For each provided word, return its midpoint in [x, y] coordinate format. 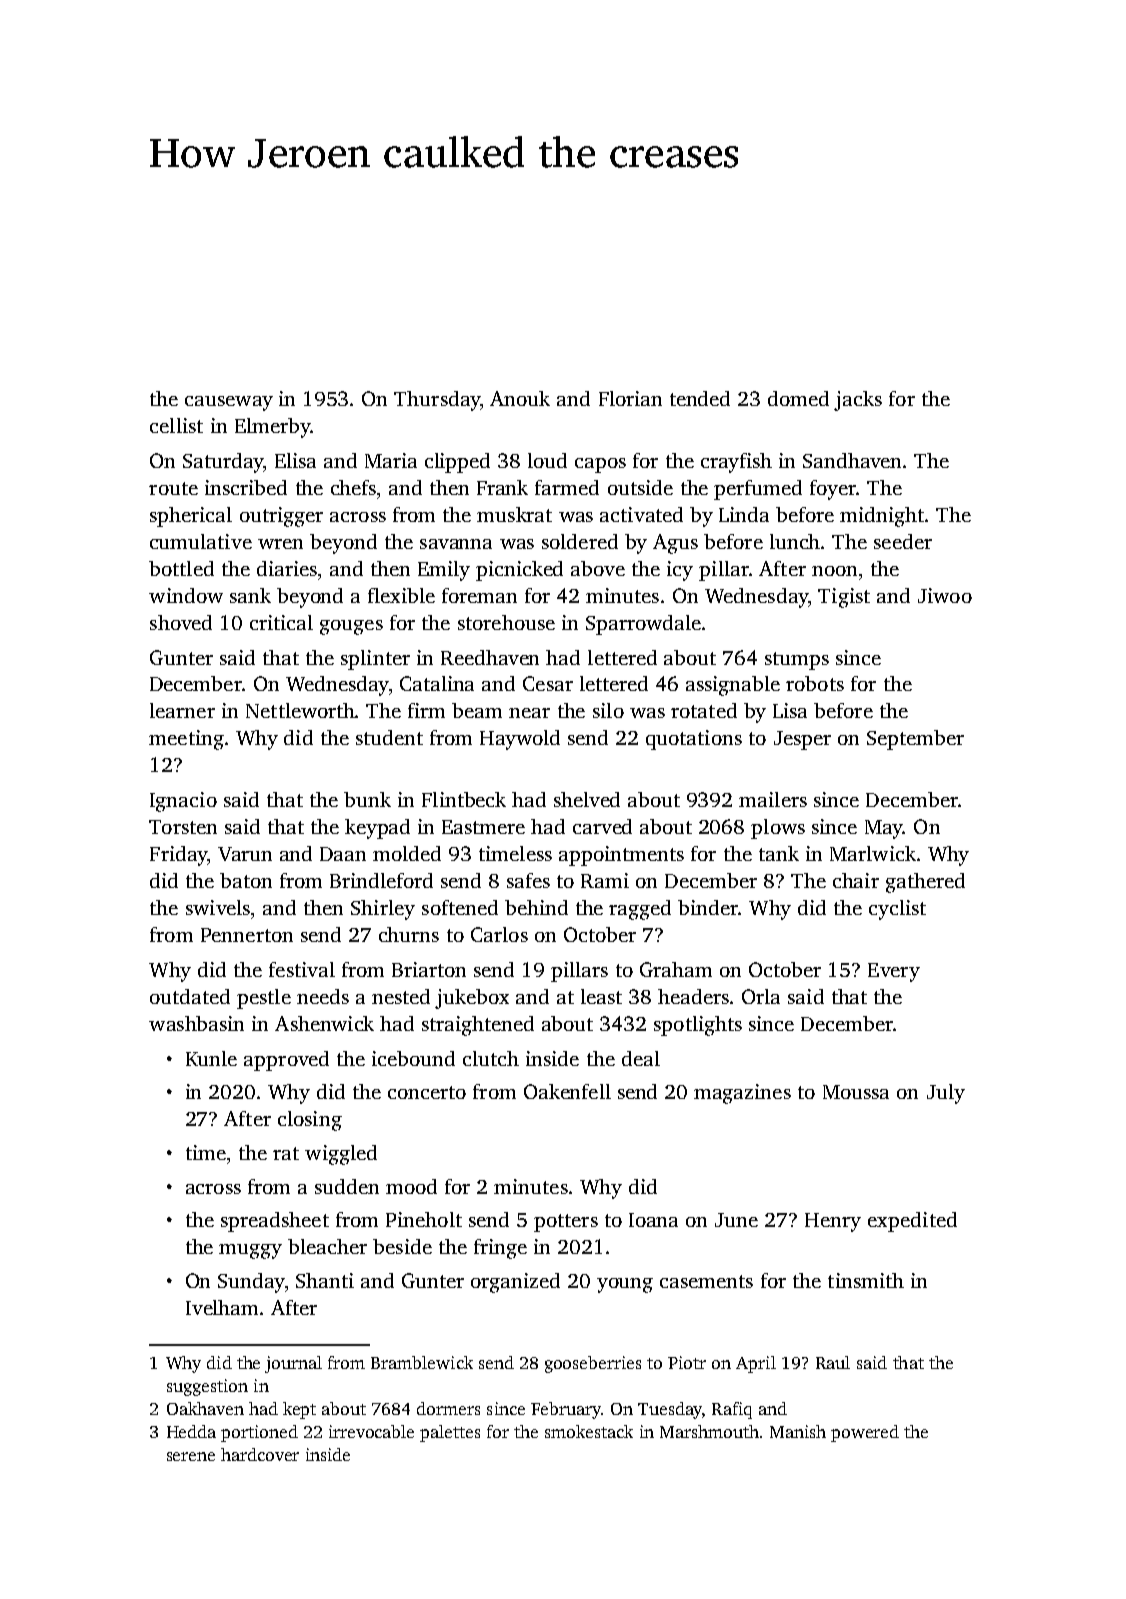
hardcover [260, 1454]
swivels [218, 907]
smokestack [589, 1431]
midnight [882, 517]
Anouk [520, 398]
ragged [640, 910]
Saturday [223, 463]
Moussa [856, 1092]
